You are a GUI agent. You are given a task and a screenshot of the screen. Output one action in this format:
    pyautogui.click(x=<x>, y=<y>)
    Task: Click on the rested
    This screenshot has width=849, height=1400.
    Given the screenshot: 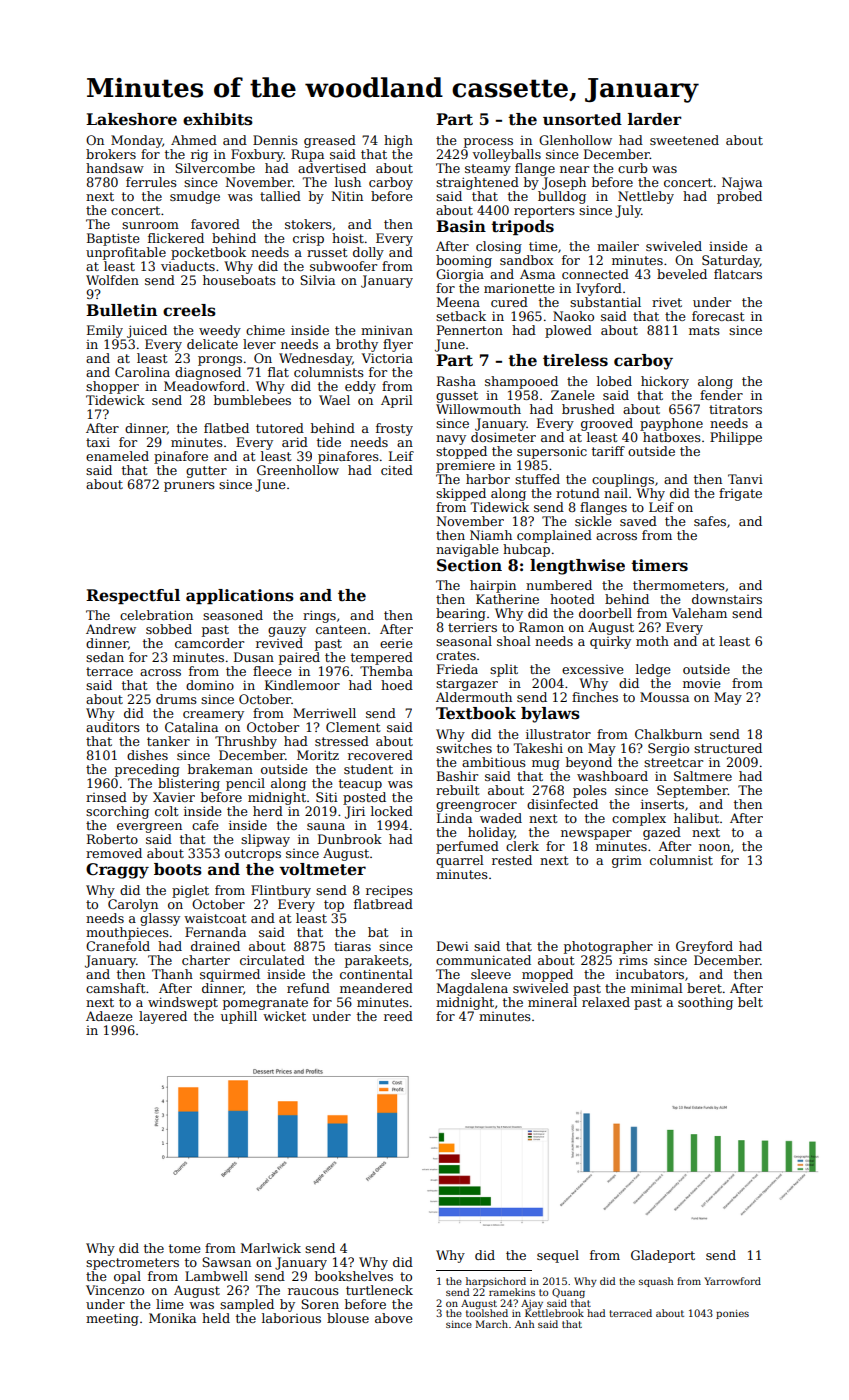 What is the action you would take?
    pyautogui.click(x=512, y=860)
